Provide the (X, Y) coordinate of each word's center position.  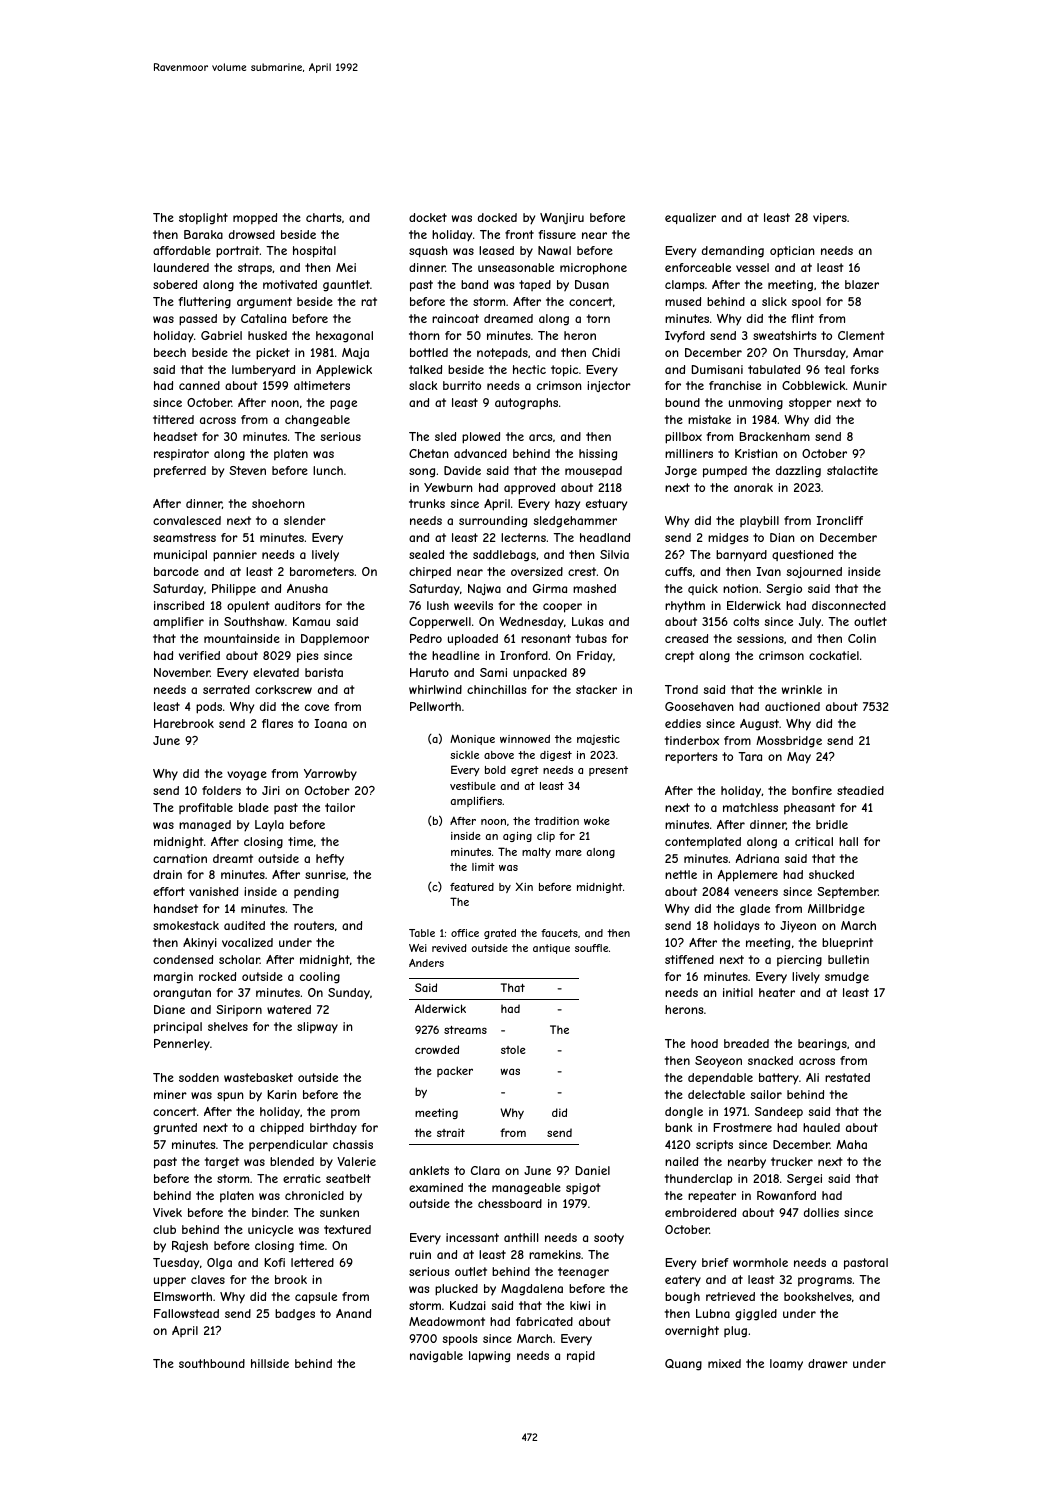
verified (199, 655)
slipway (317, 1028)
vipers (830, 219)
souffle (591, 948)
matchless (750, 807)
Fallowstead (186, 1313)
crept (679, 657)
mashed (594, 588)
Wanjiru (562, 218)
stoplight (203, 219)
